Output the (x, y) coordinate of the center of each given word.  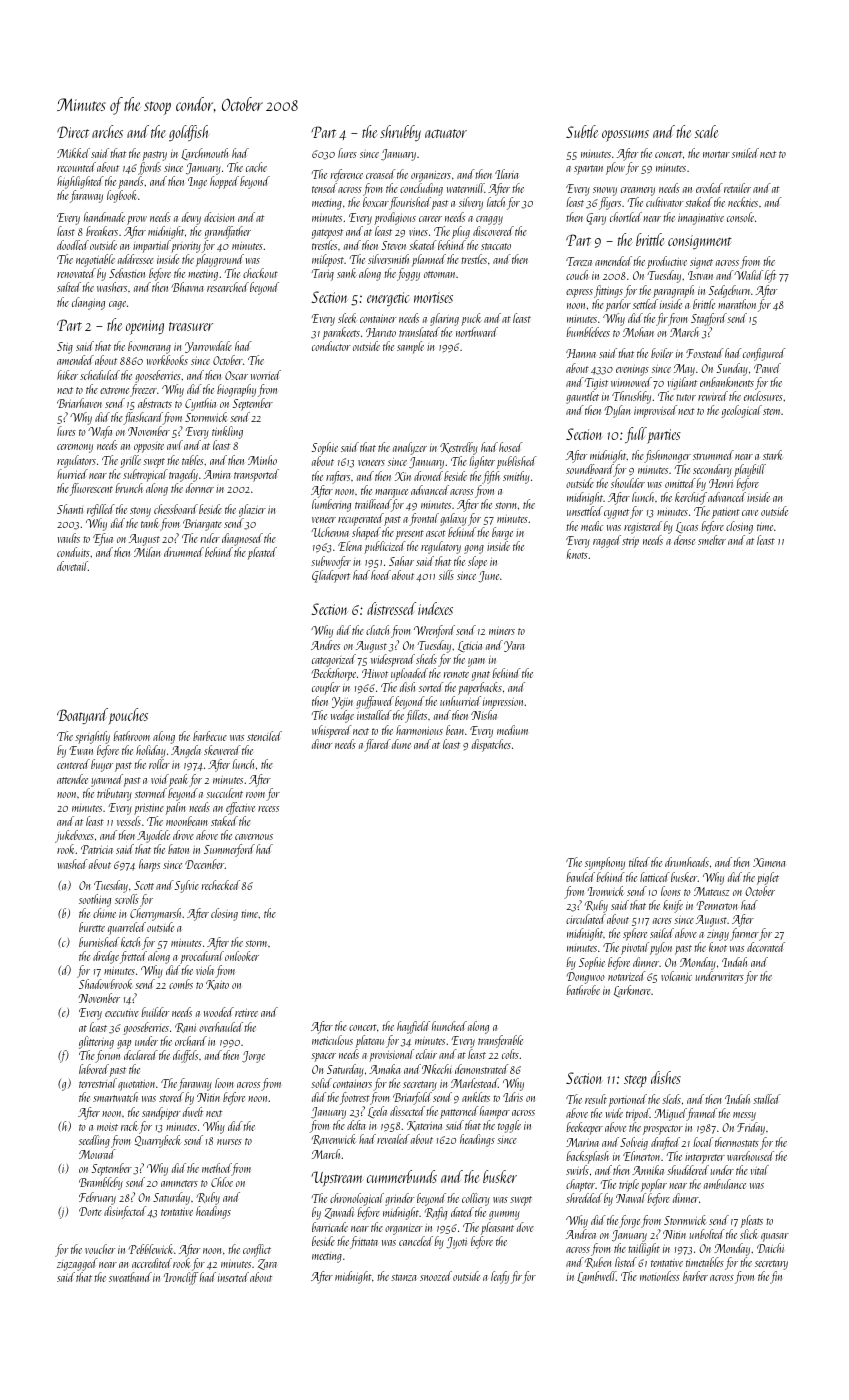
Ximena (769, 862)
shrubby (400, 133)
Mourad (97, 1154)
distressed (391, 608)
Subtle (582, 131)
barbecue (210, 736)
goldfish (189, 133)
